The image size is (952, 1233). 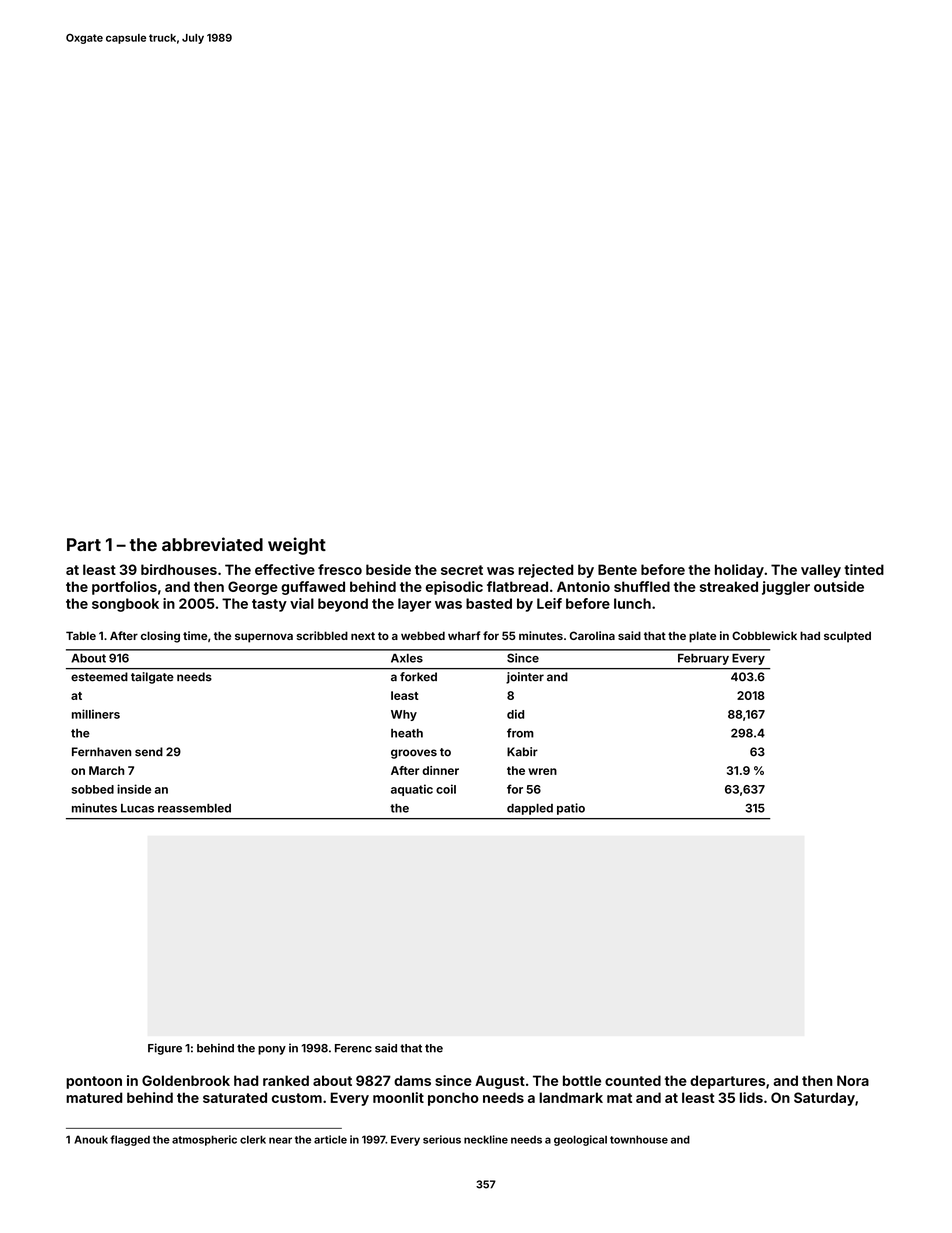 I want to click on send, so click(x=149, y=752).
